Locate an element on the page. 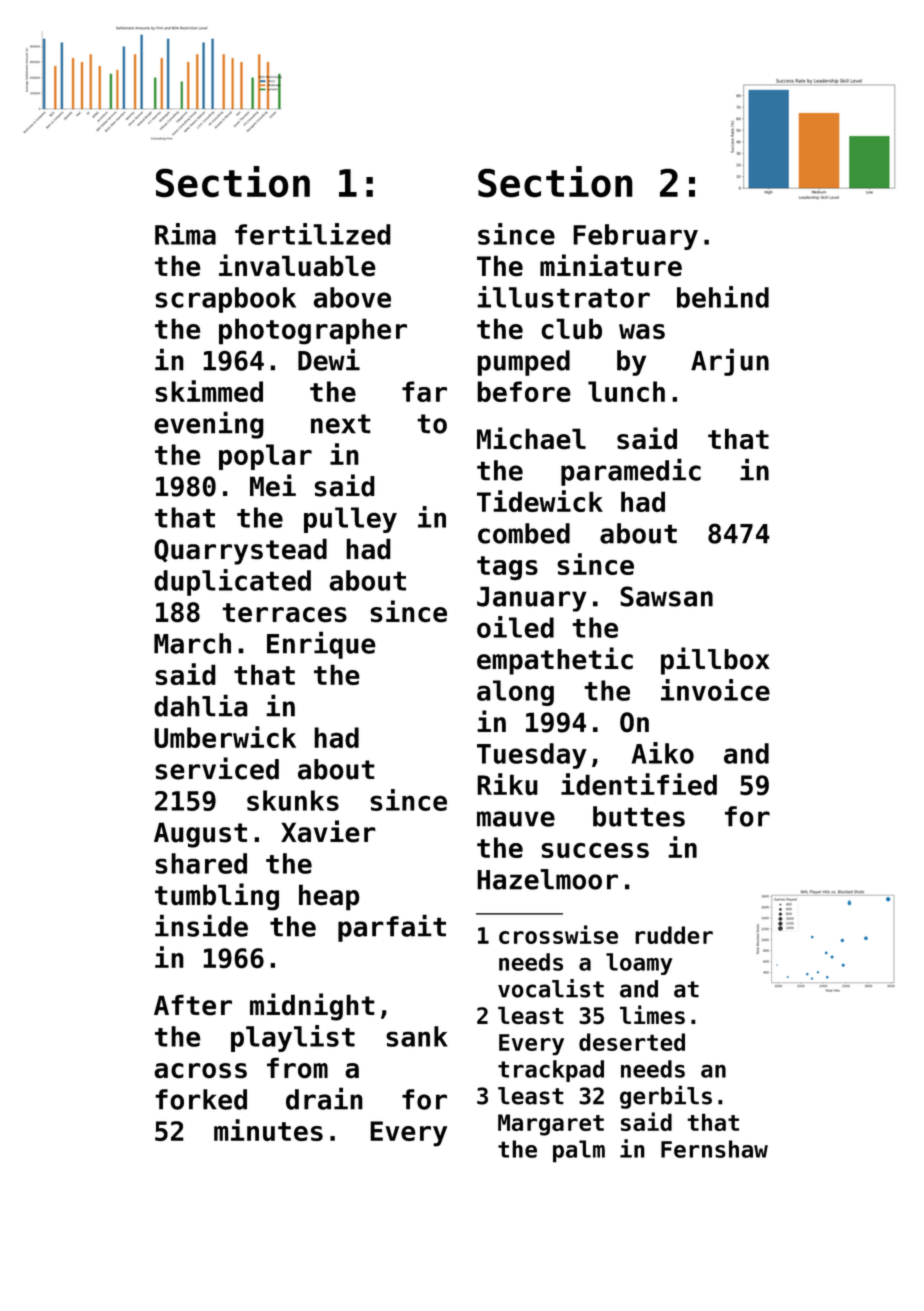 This document has height=1311, width=924. Michael is located at coordinates (531, 438).
